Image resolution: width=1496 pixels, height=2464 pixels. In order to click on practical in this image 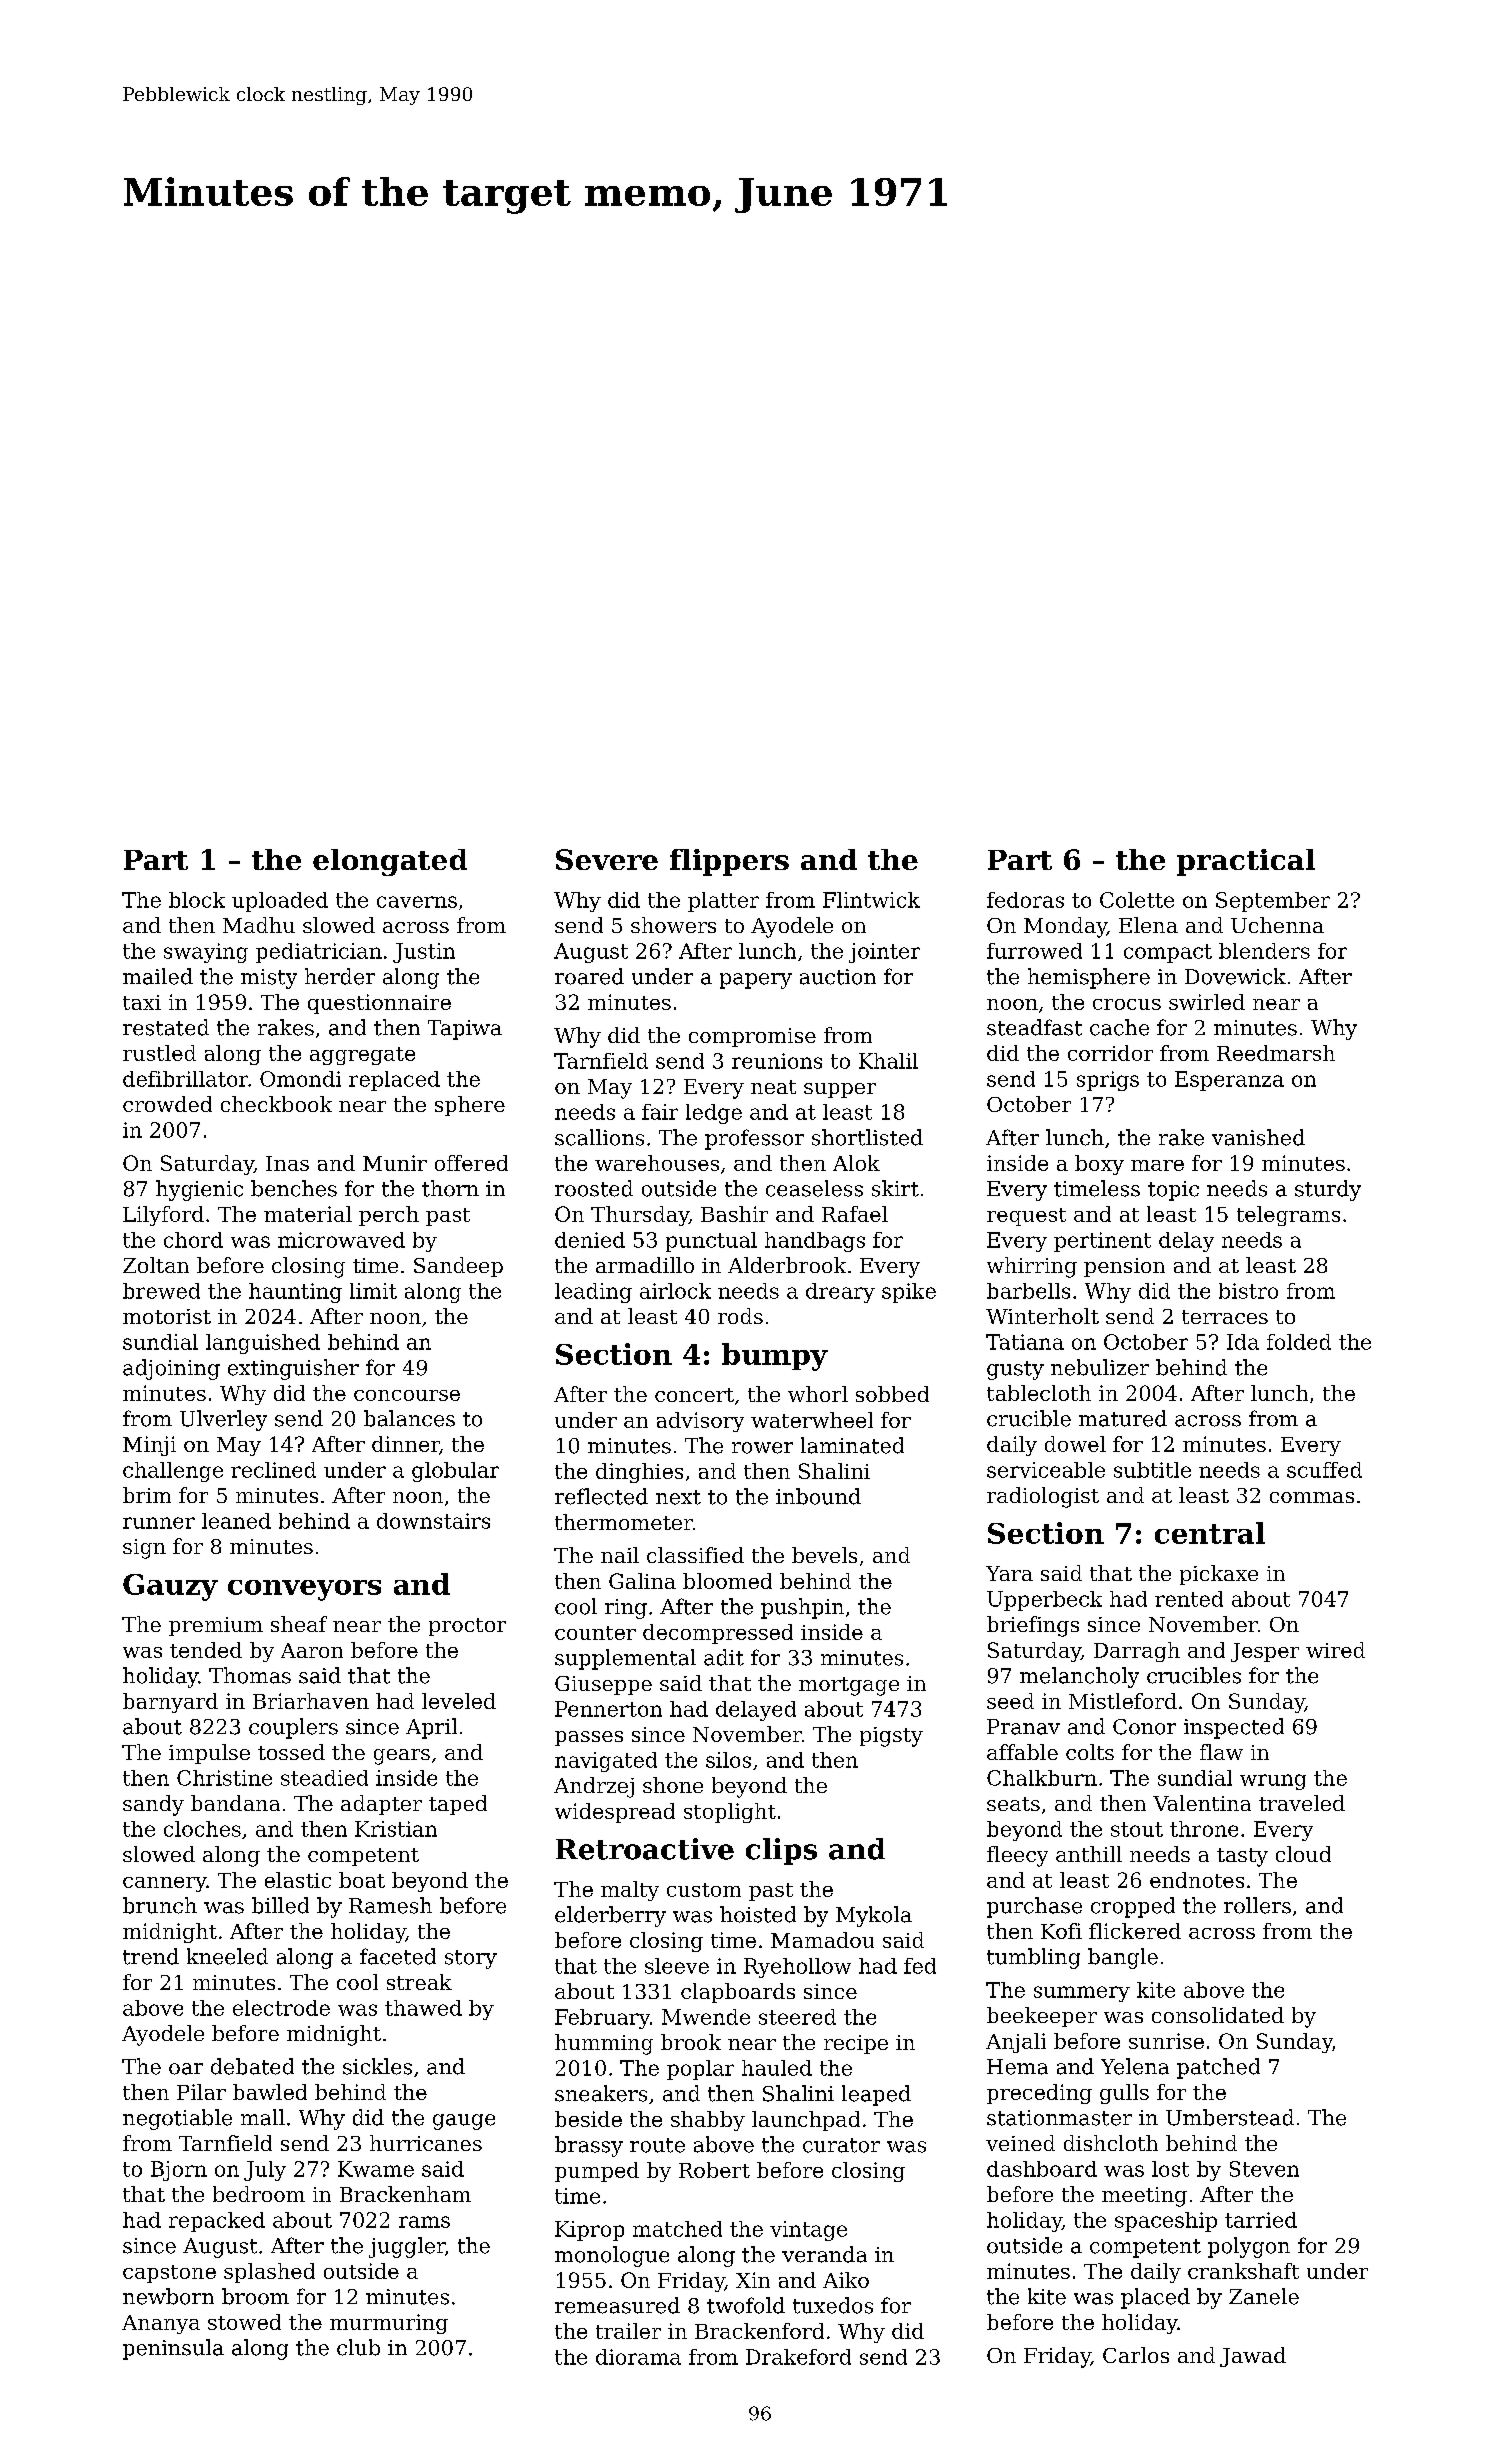, I will do `click(1246, 862)`.
